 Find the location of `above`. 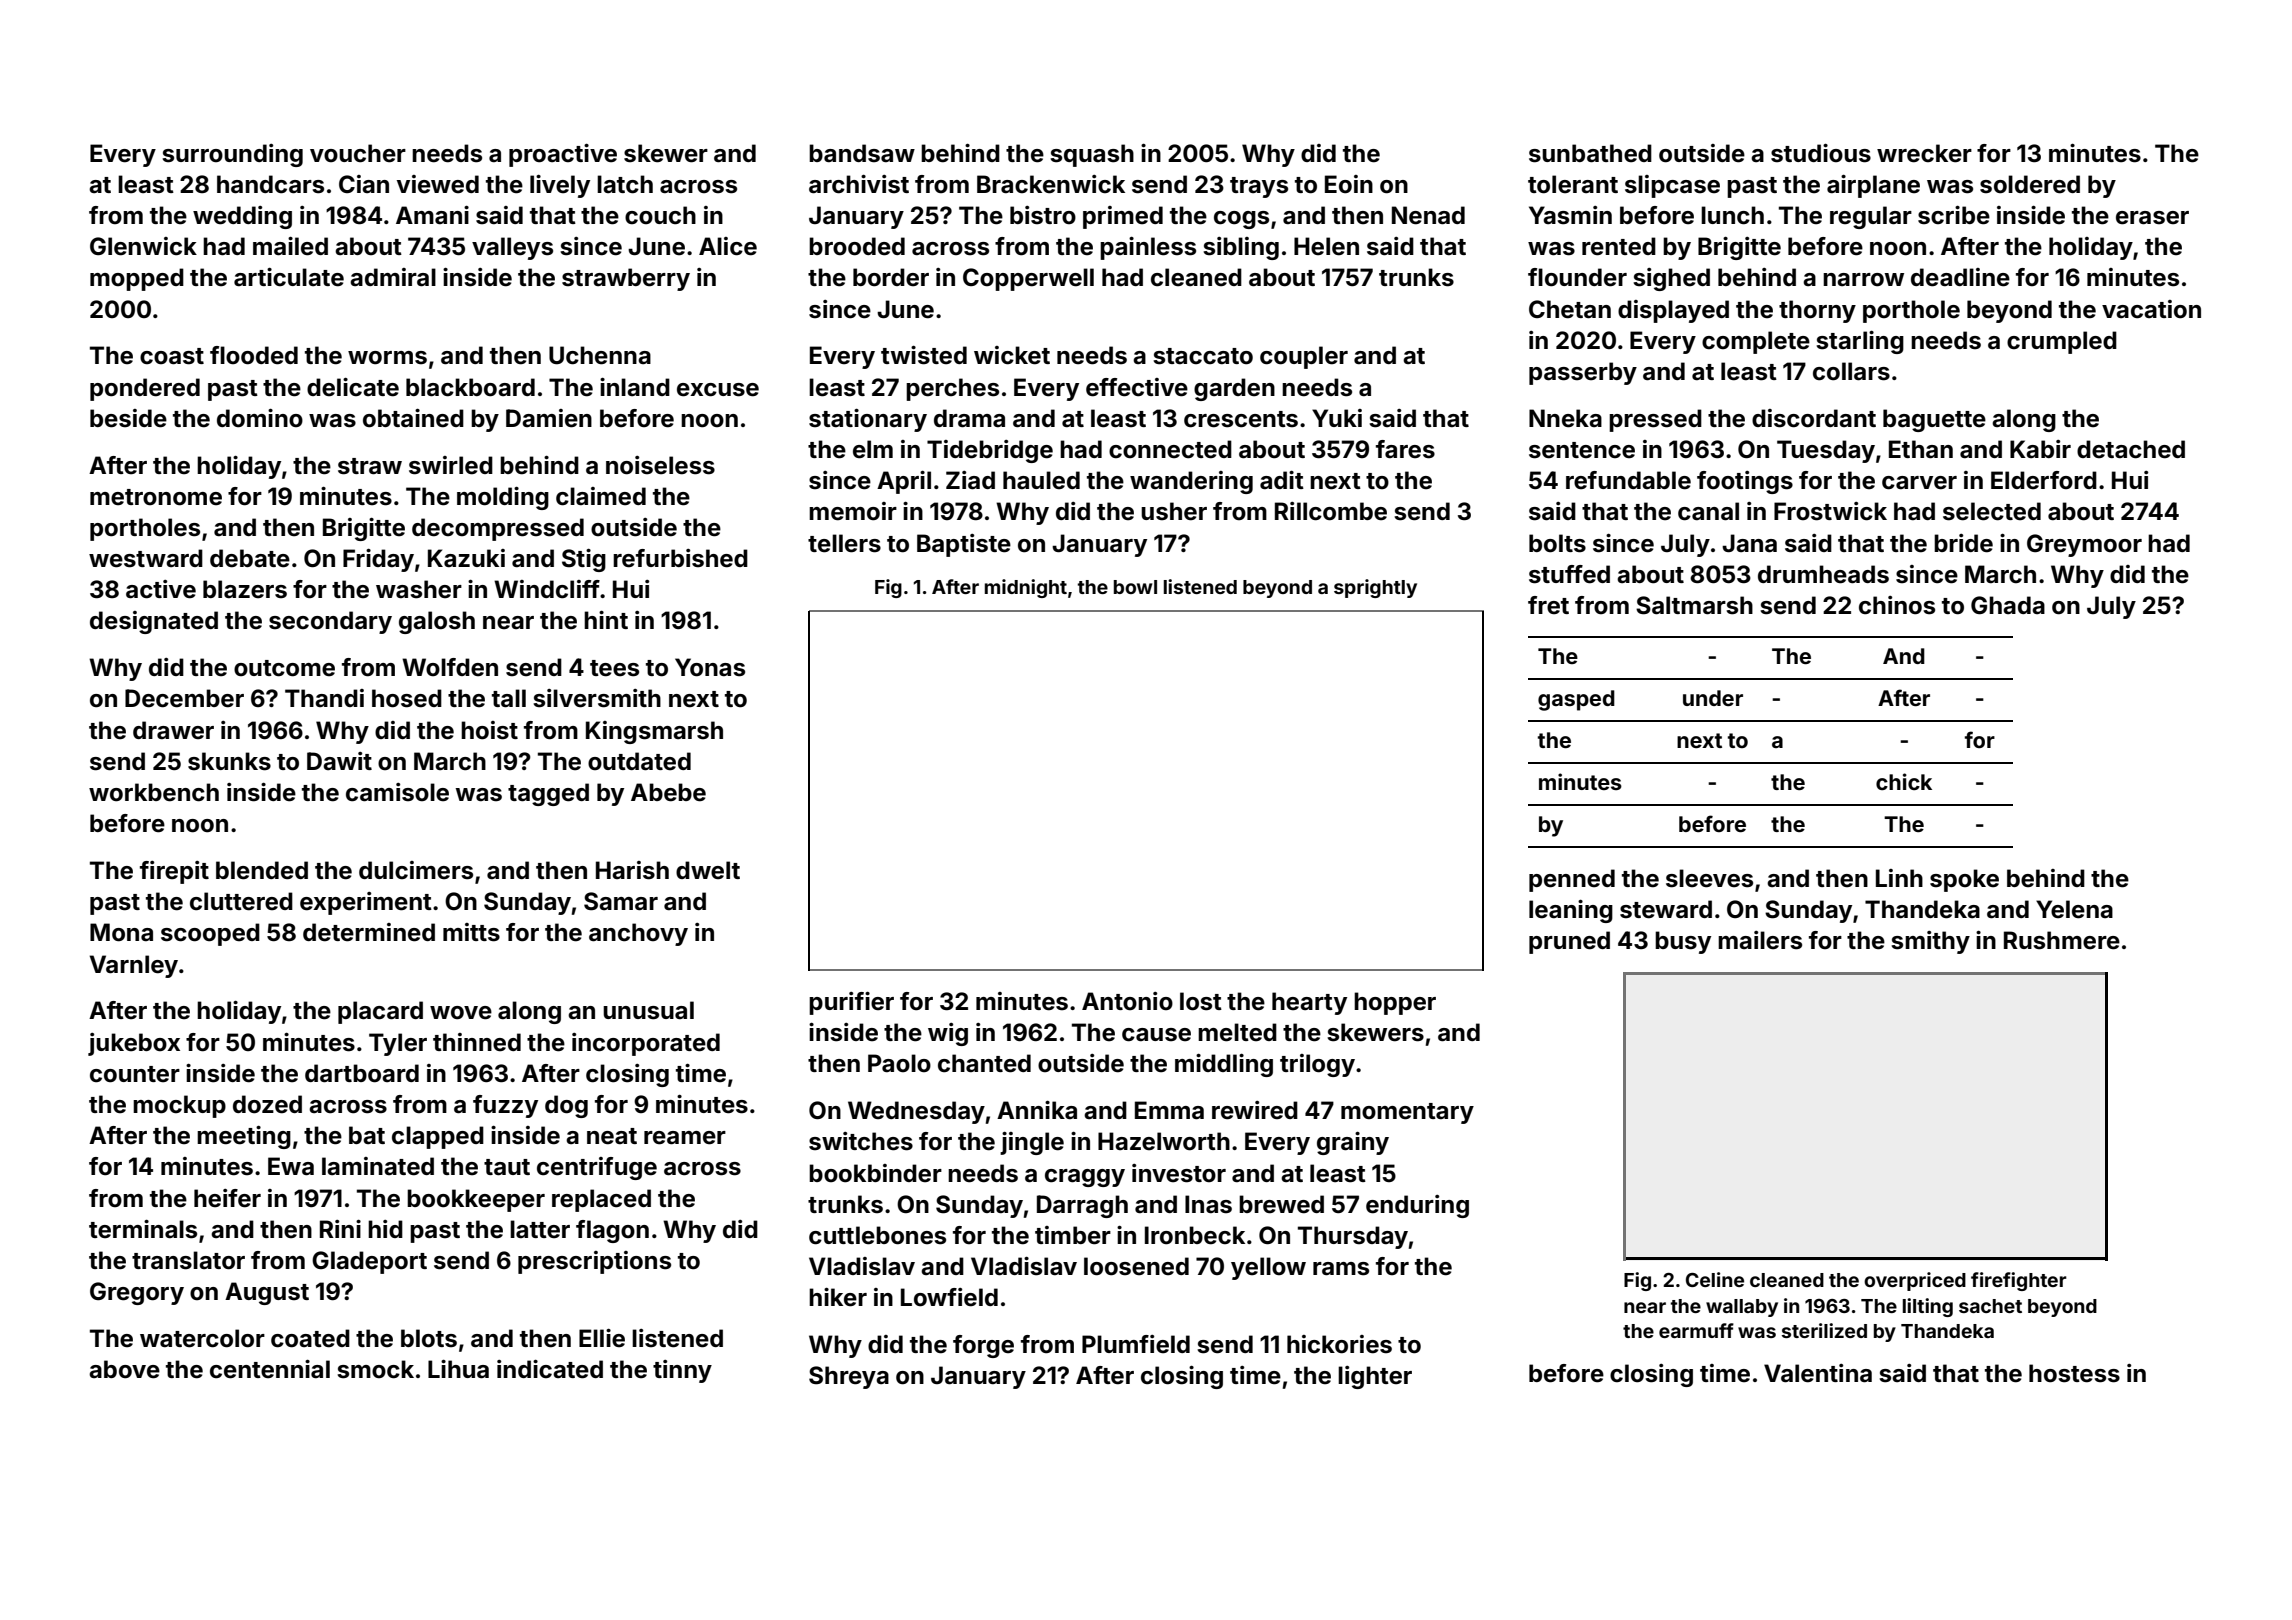

above is located at coordinates (124, 1369).
